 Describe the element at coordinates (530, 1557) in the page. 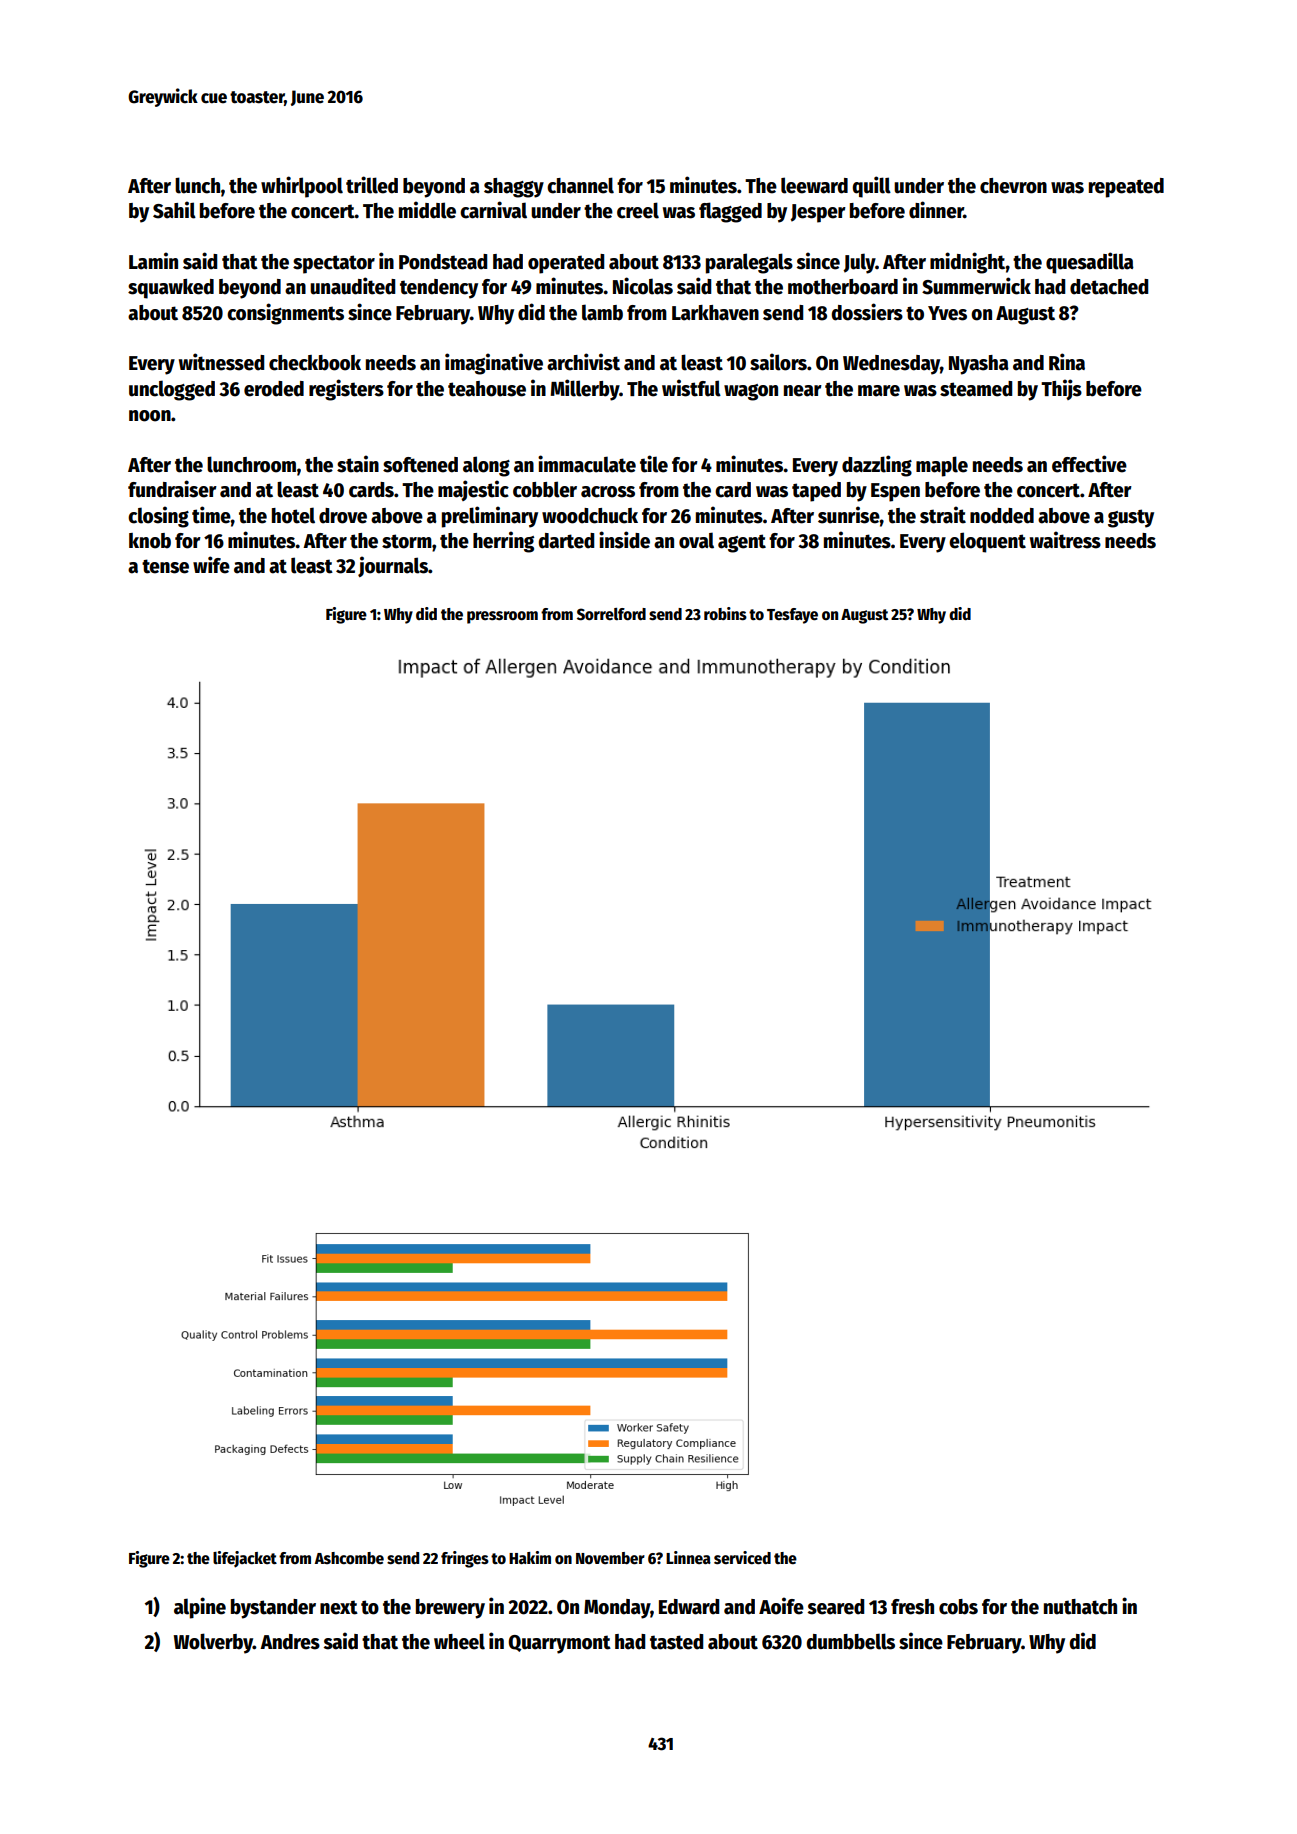

I see `Hakim` at that location.
